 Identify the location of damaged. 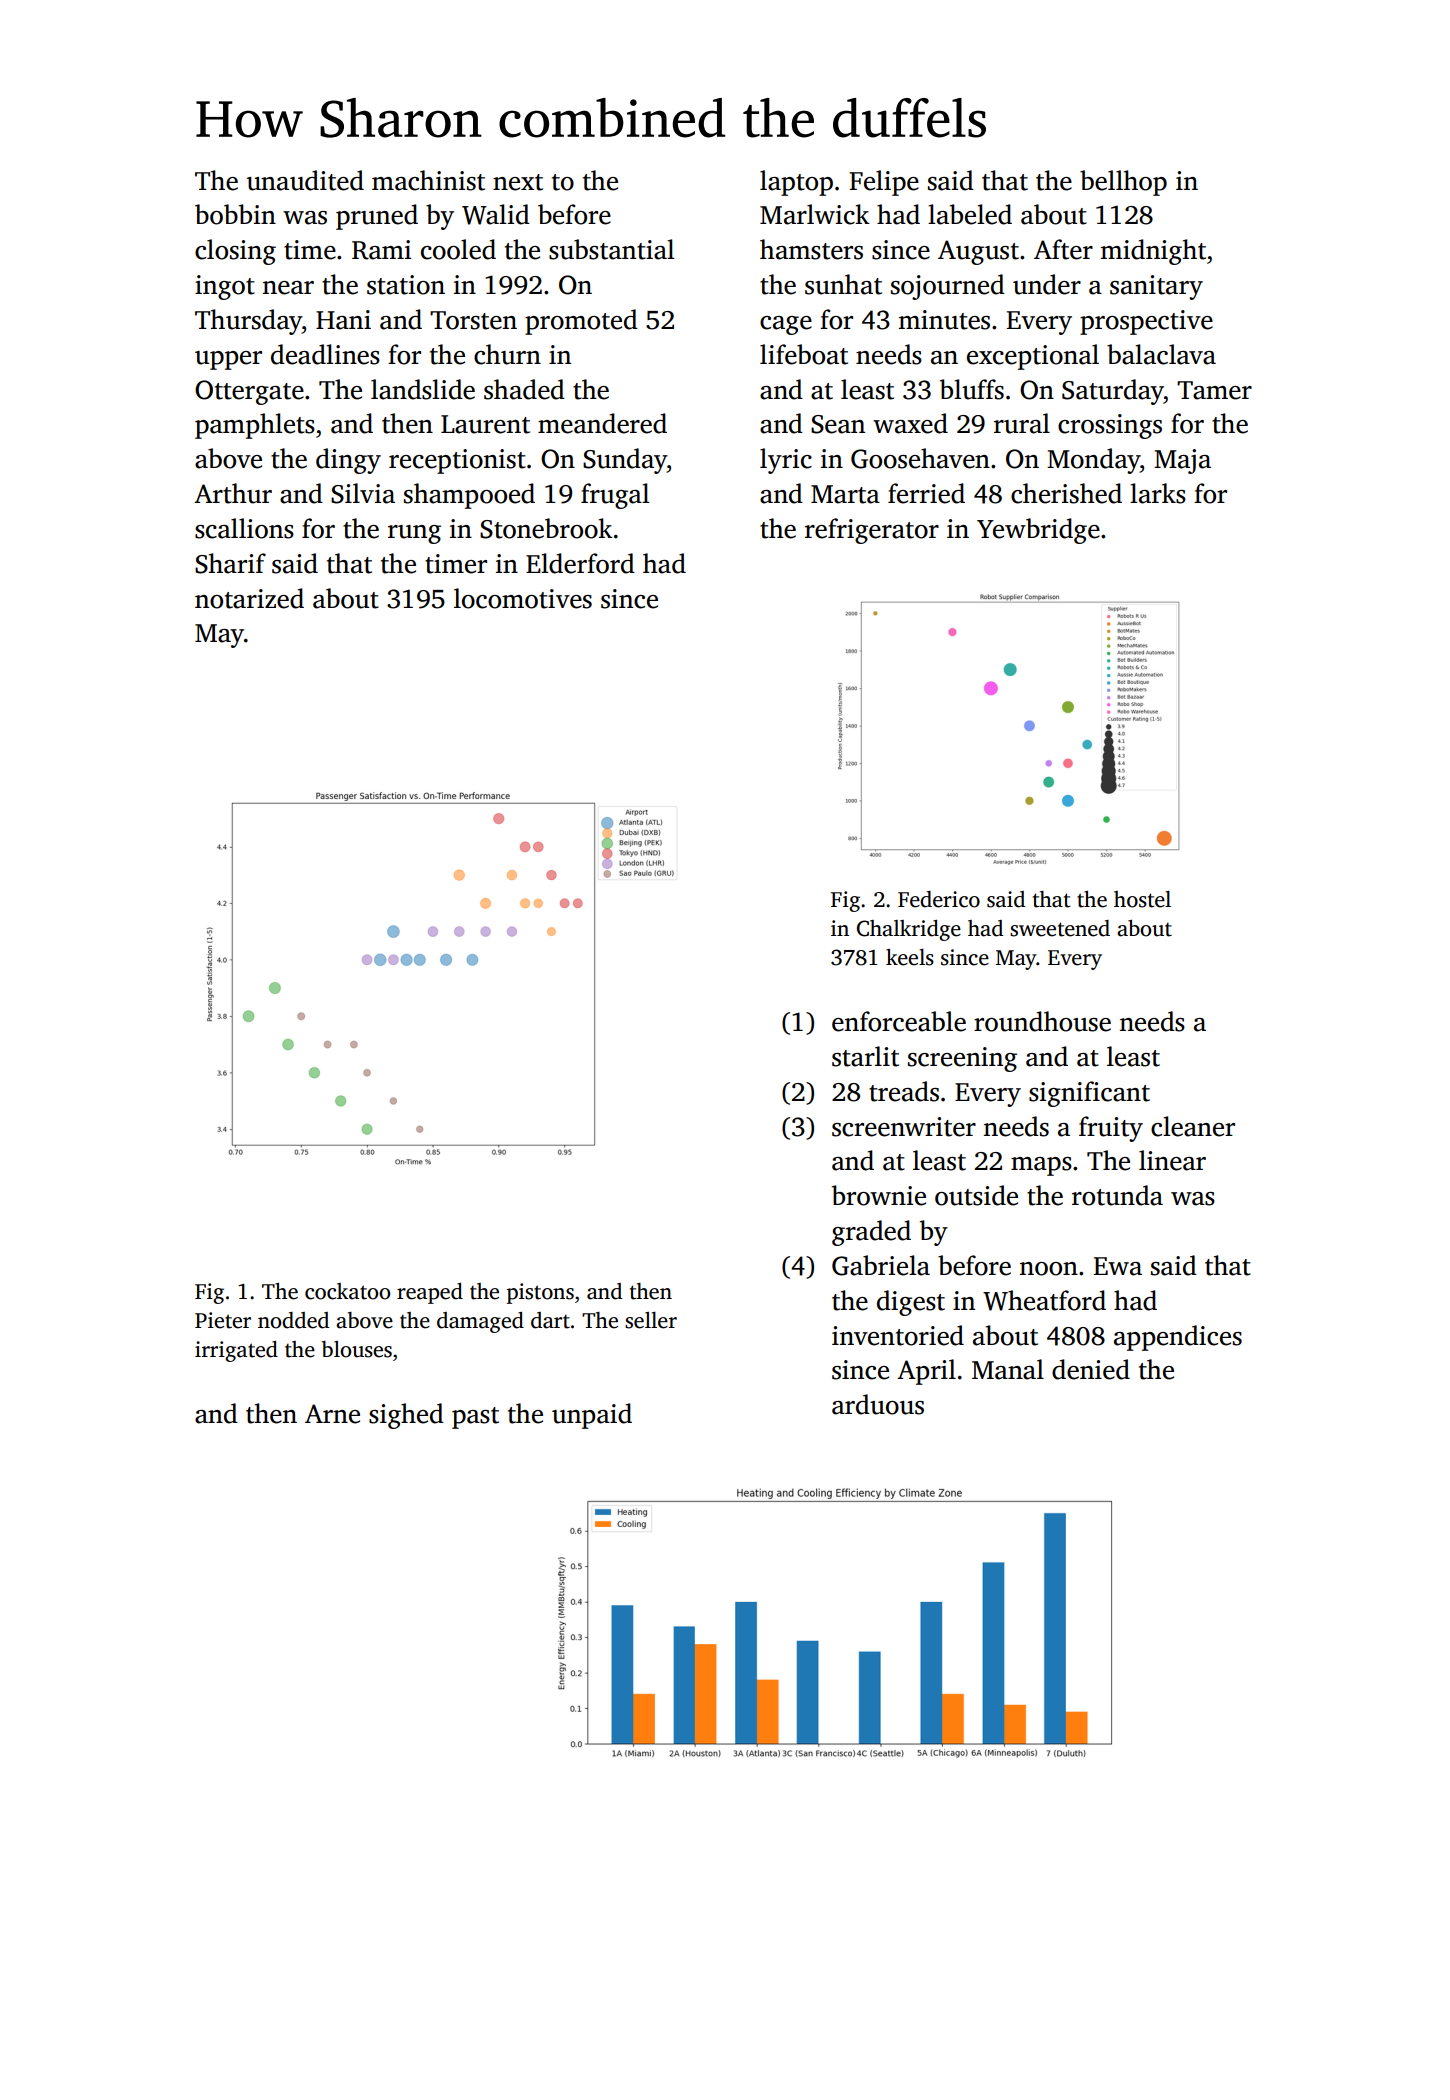
(480, 1322).
